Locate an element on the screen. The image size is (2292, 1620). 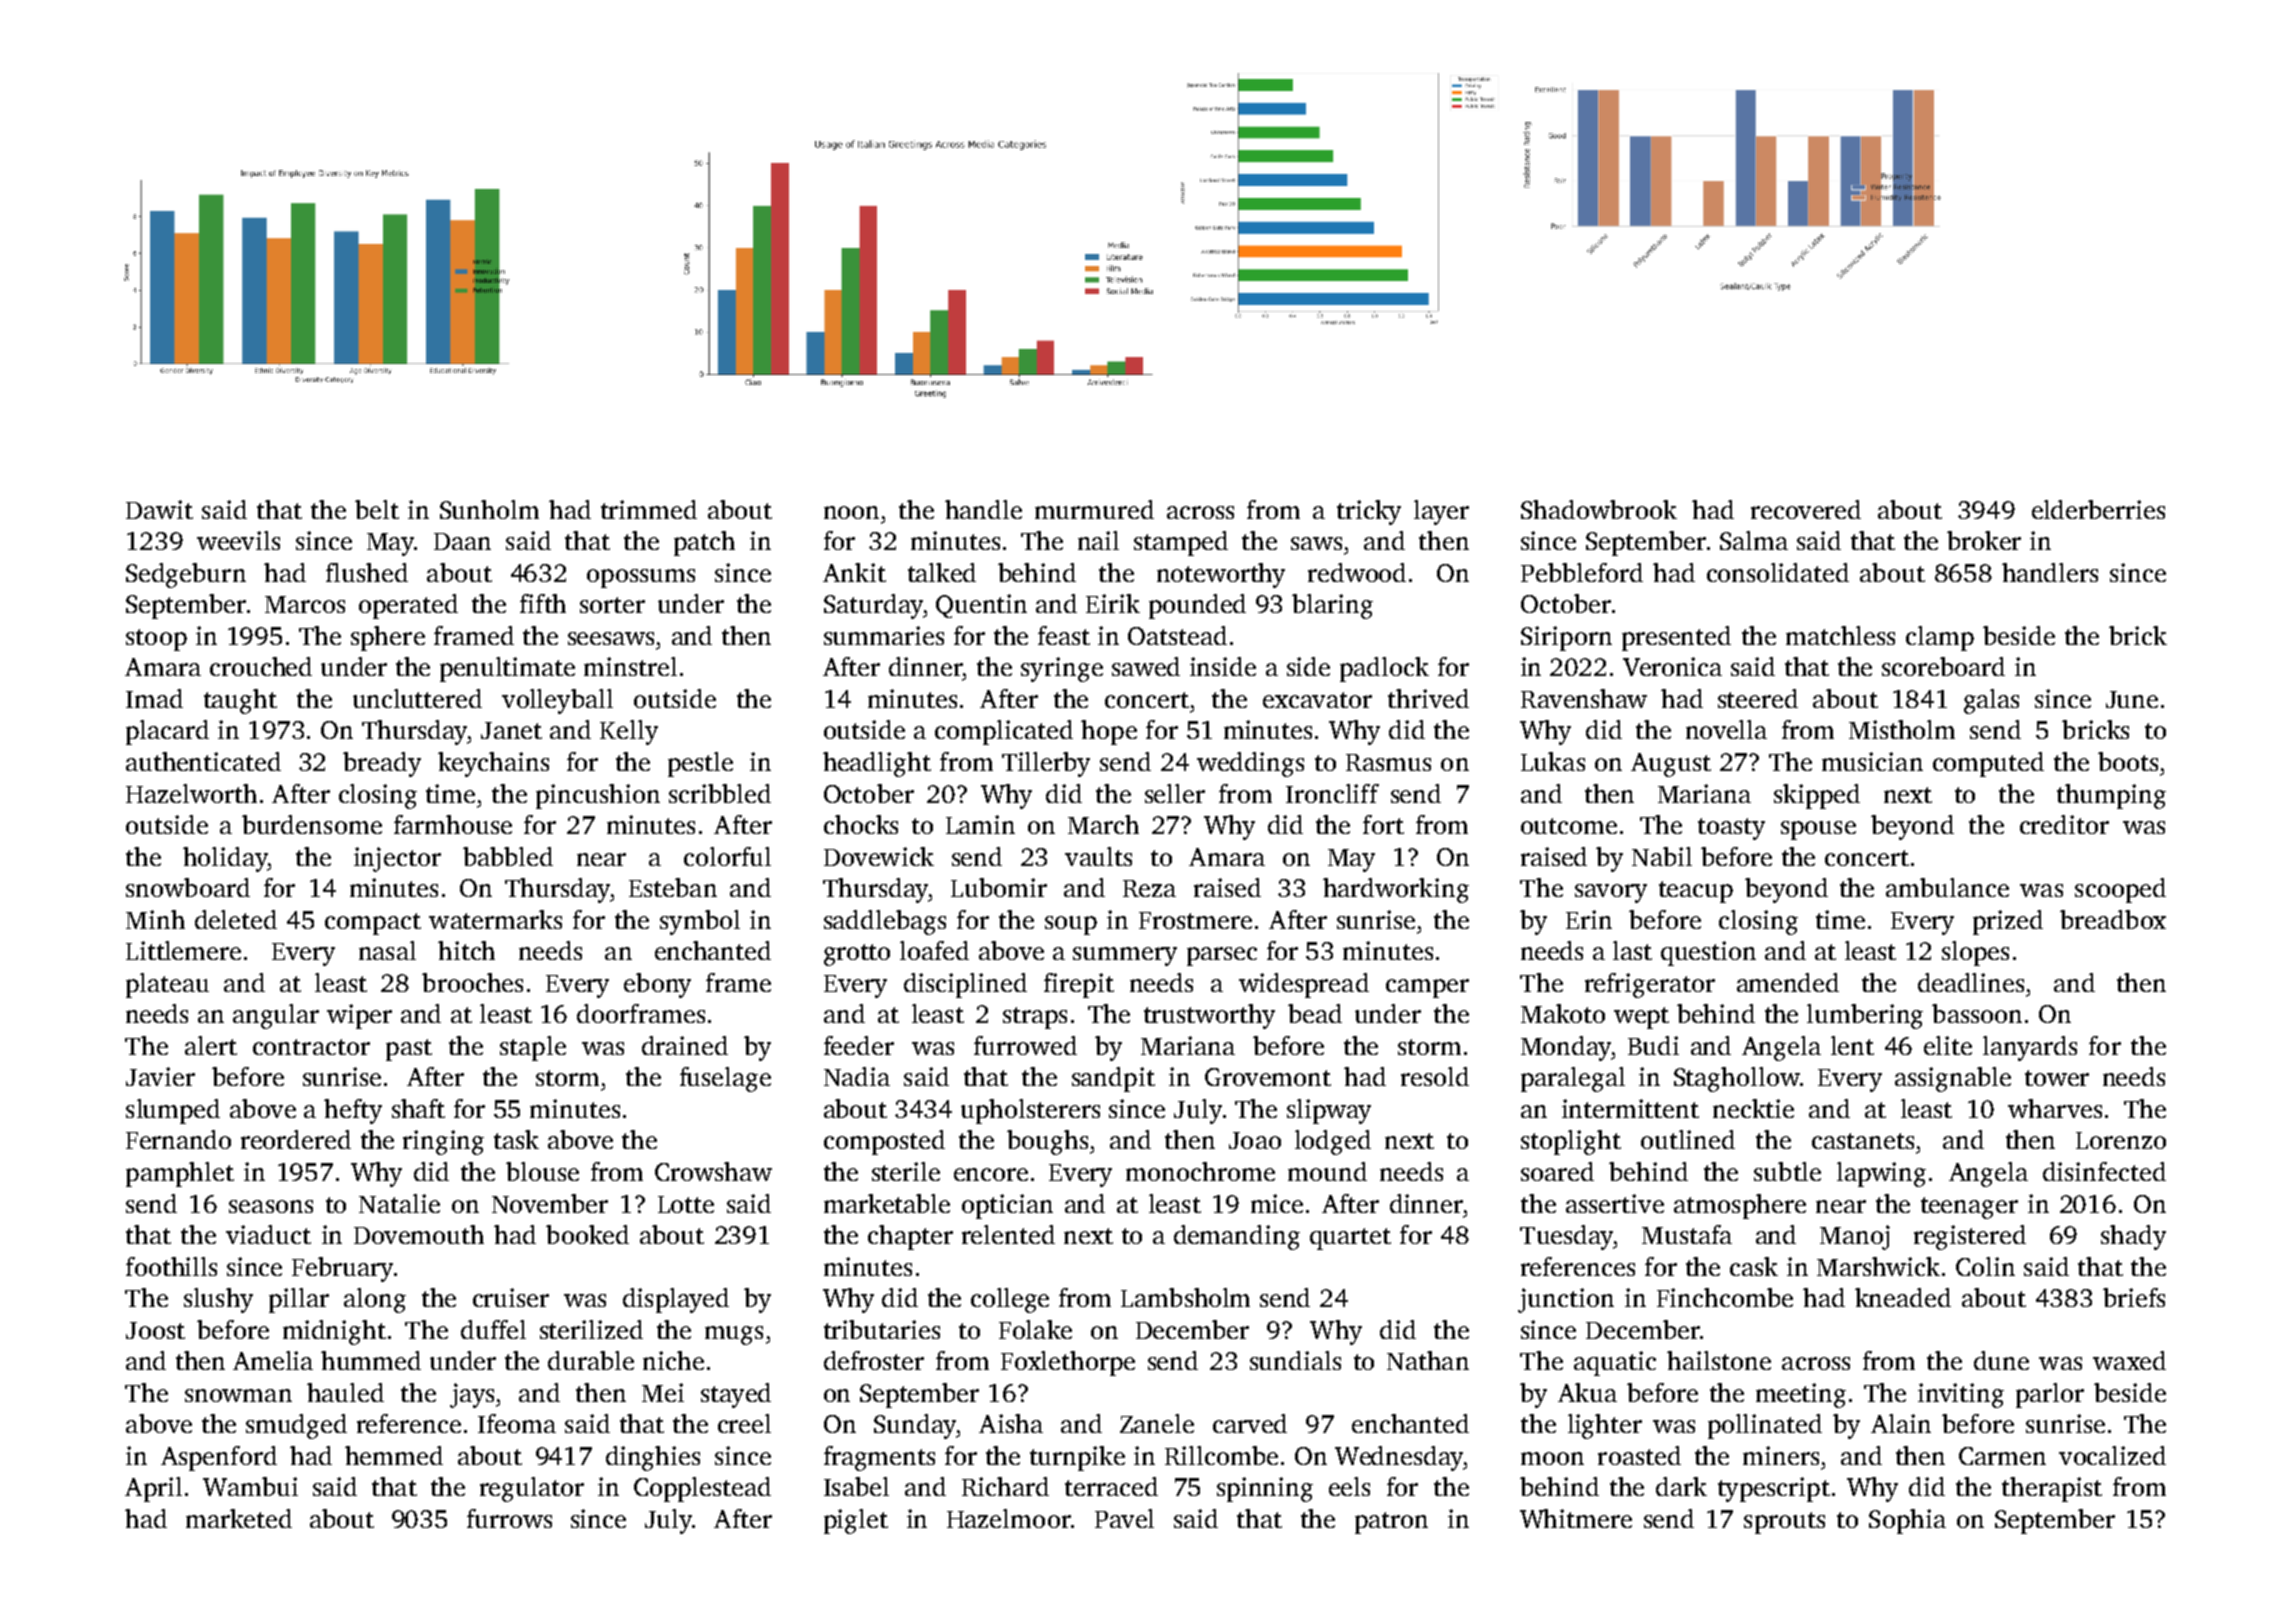
question is located at coordinates (1708, 953).
